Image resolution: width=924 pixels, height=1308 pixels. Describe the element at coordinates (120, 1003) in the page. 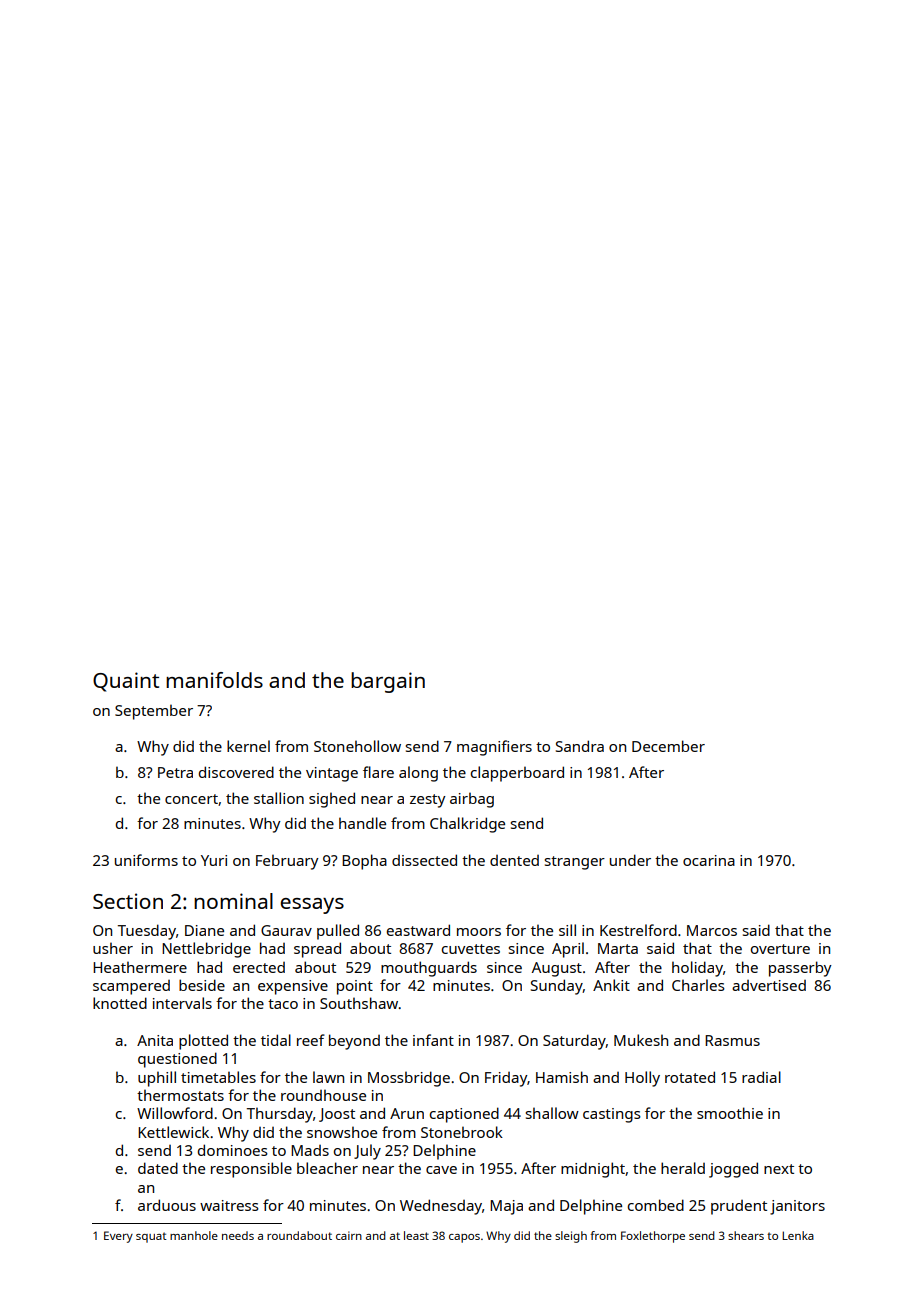

I see `knotted` at that location.
